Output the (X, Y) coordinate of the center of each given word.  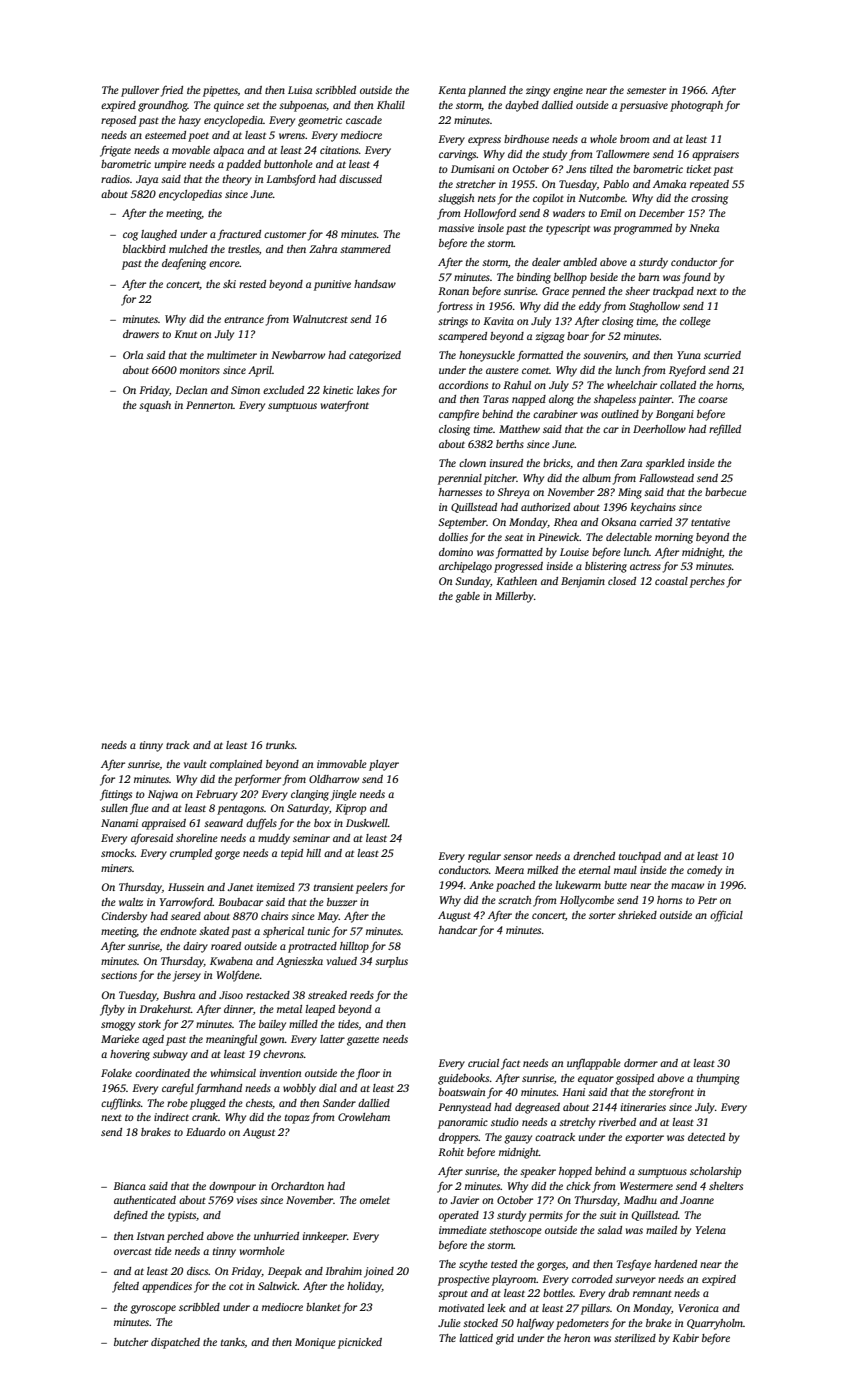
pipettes (220, 91)
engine (568, 91)
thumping (718, 1079)
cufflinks (121, 1104)
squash (155, 406)
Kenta (452, 90)
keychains (653, 508)
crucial (483, 1063)
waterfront (345, 406)
